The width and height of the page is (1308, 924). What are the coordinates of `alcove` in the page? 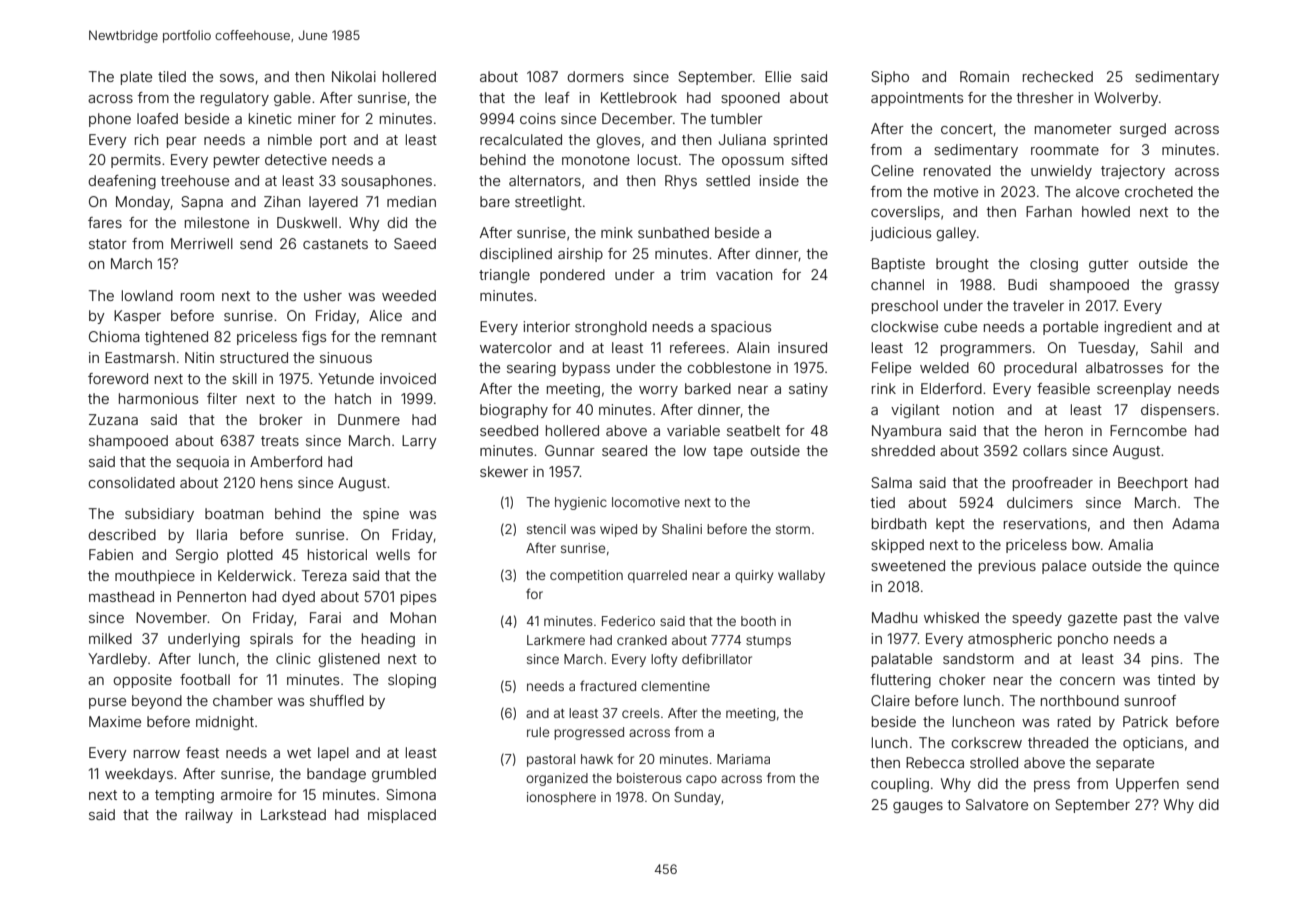 It's located at (1097, 191).
